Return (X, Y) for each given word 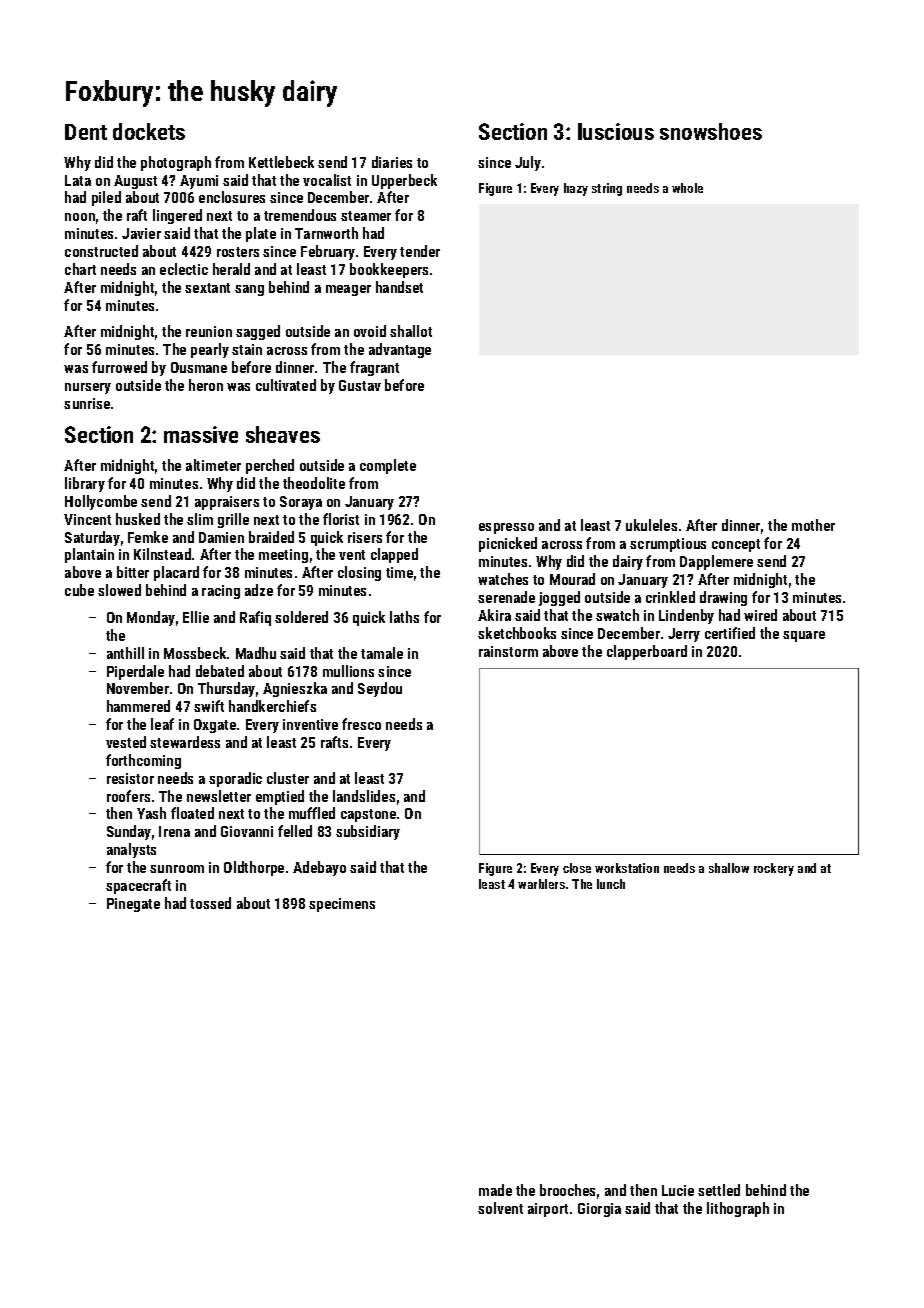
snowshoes (711, 131)
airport (548, 1210)
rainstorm (508, 651)
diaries (392, 162)
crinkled (670, 597)
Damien (221, 537)
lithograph (738, 1209)
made (495, 1190)
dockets (149, 131)
